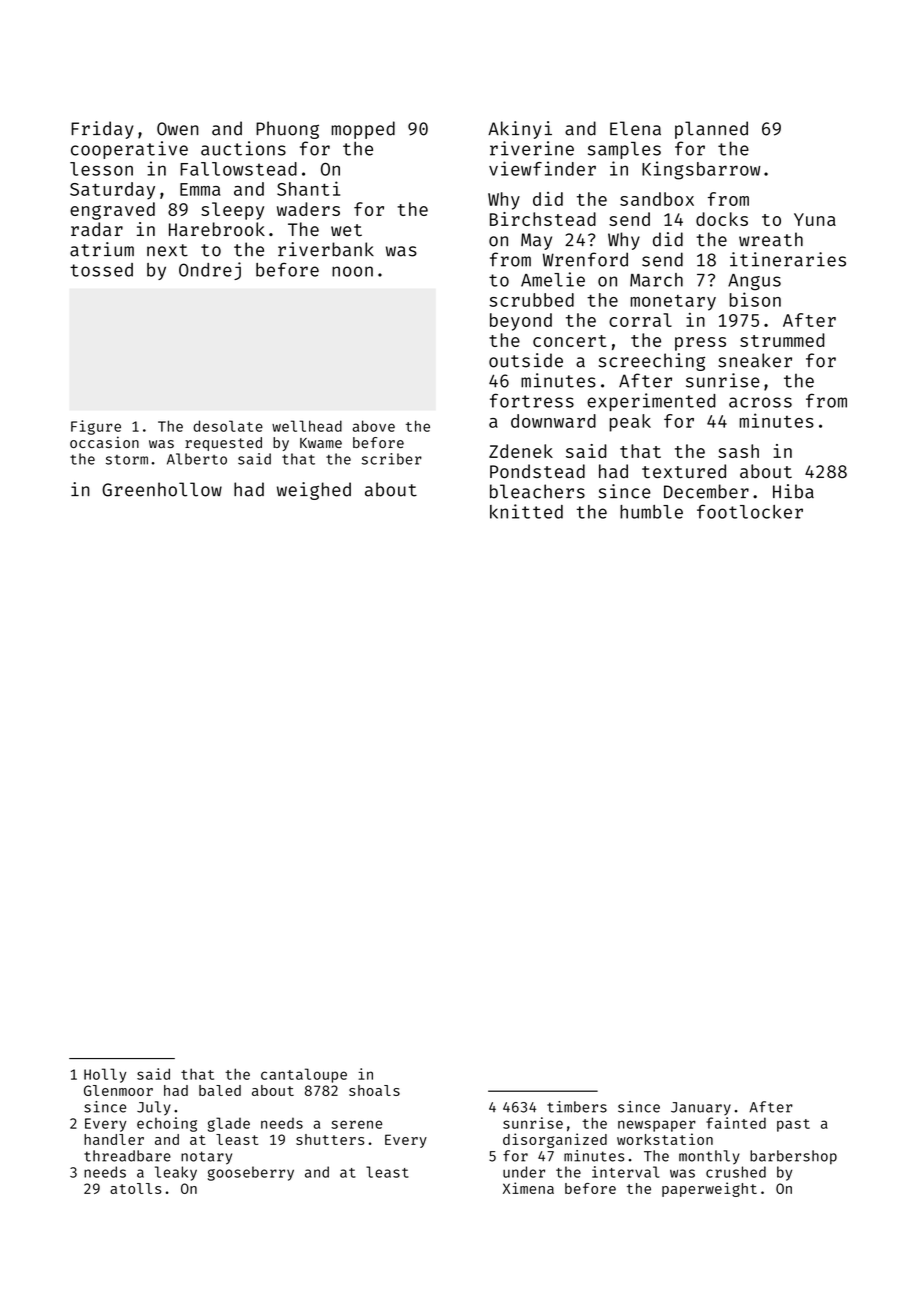 The width and height of the document is (924, 1311). What do you see at coordinates (782, 340) in the document?
I see `strummed` at bounding box center [782, 340].
